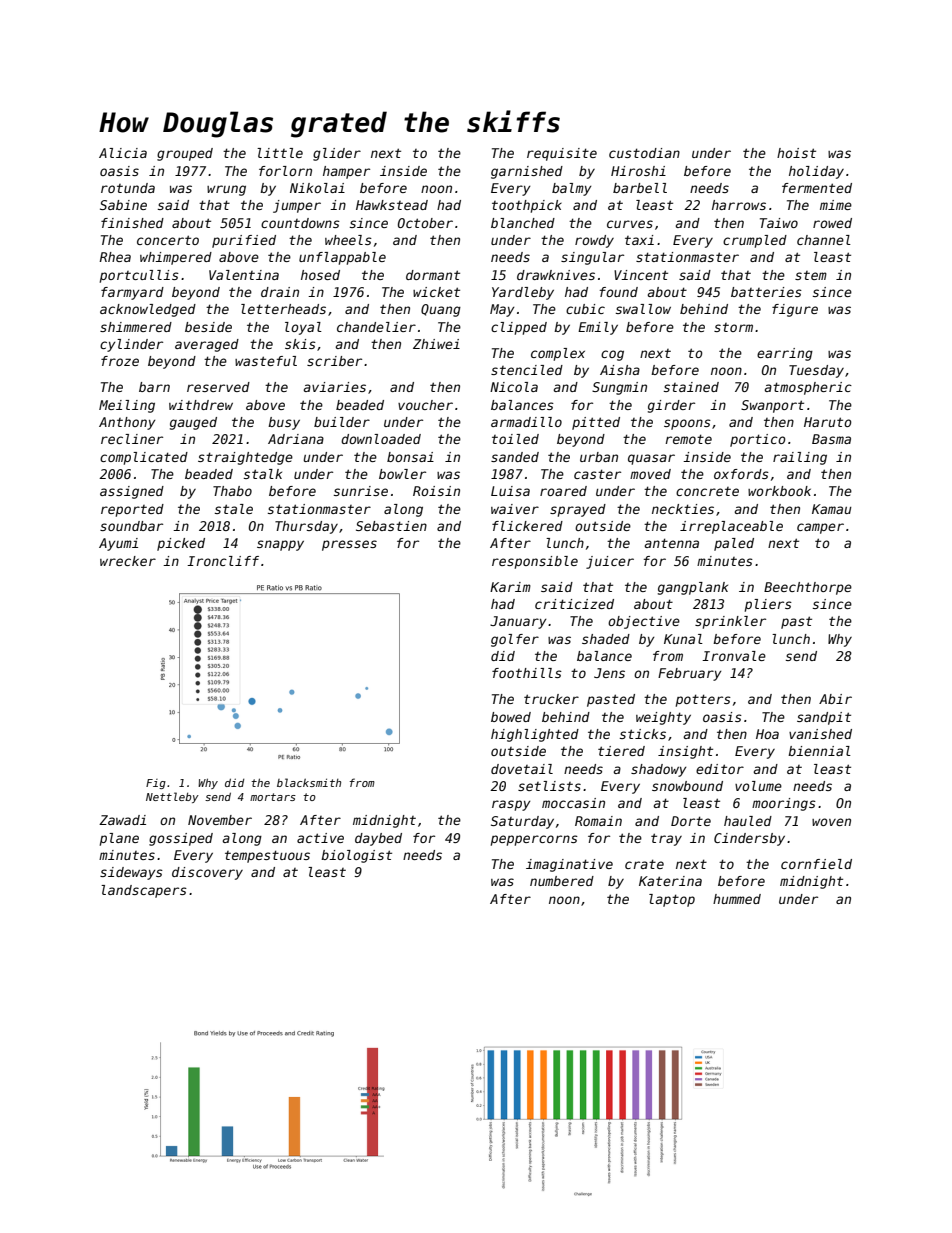  What do you see at coordinates (128, 561) in the screenshot?
I see `wrecker` at bounding box center [128, 561].
